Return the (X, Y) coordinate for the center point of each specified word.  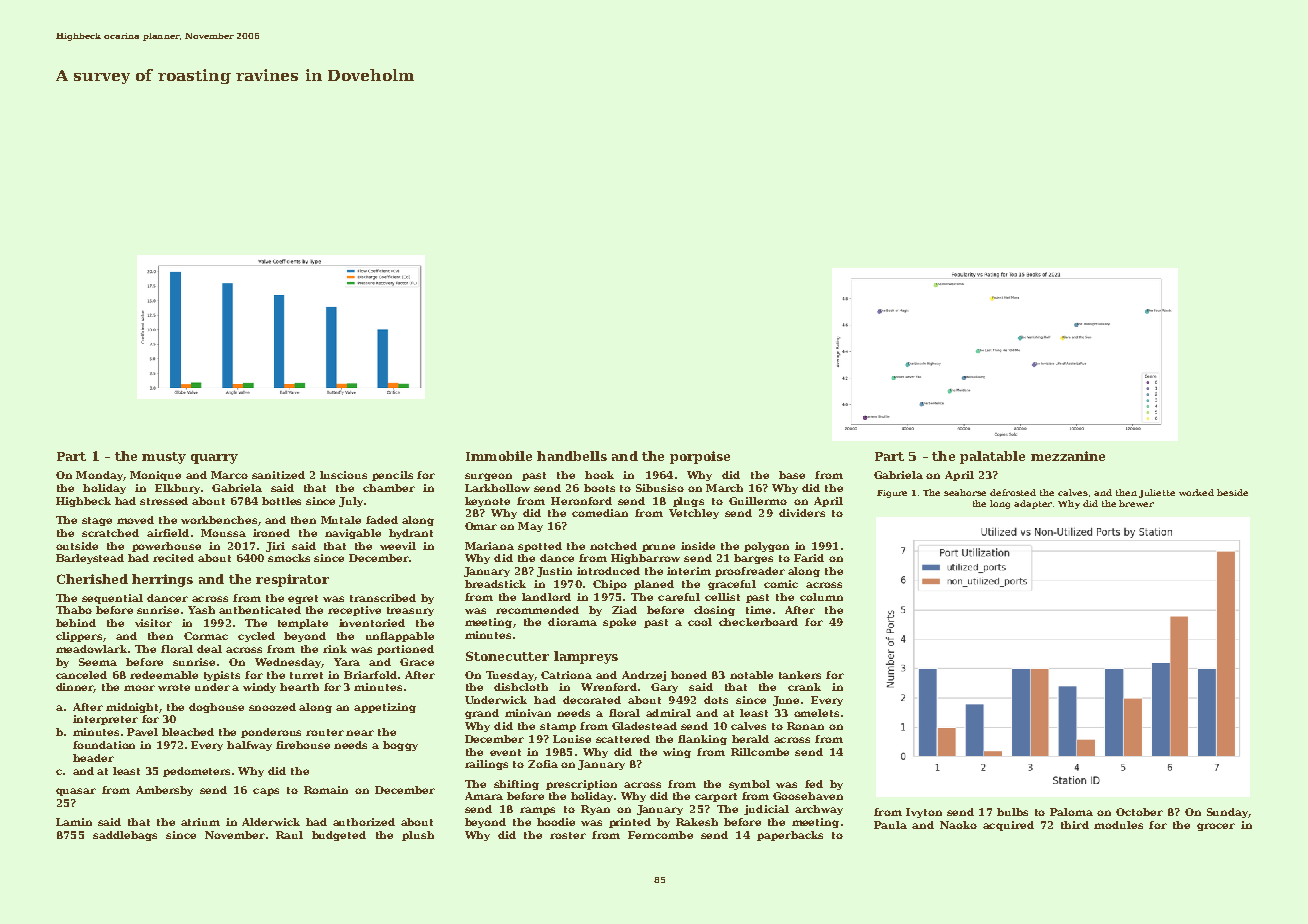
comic (781, 584)
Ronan (805, 726)
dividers (802, 513)
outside (77, 546)
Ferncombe (660, 835)
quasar (76, 792)
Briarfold (370, 675)
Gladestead (644, 726)
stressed (164, 501)
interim (689, 571)
